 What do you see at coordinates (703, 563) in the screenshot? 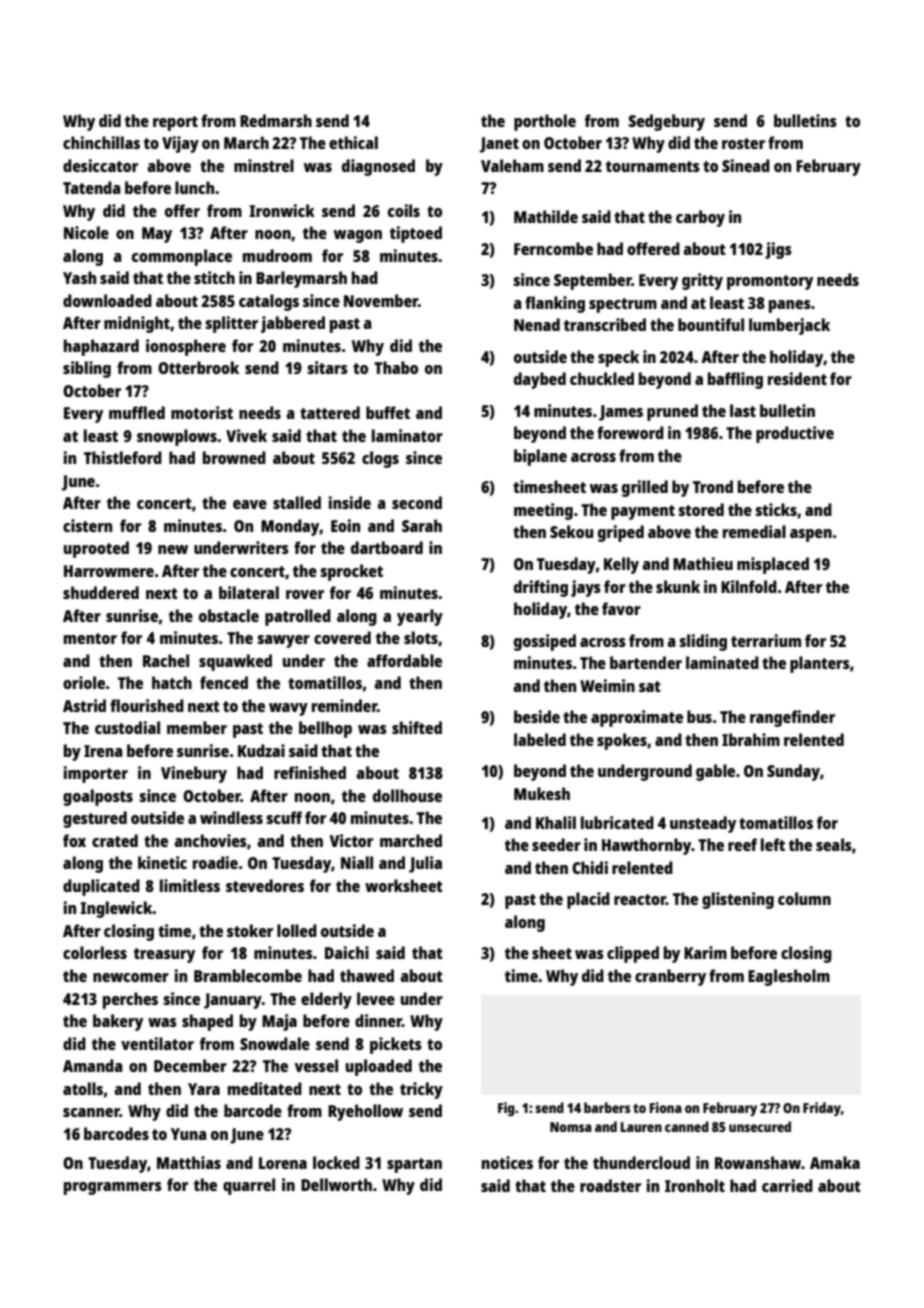
I see `Mathieu` at bounding box center [703, 563].
